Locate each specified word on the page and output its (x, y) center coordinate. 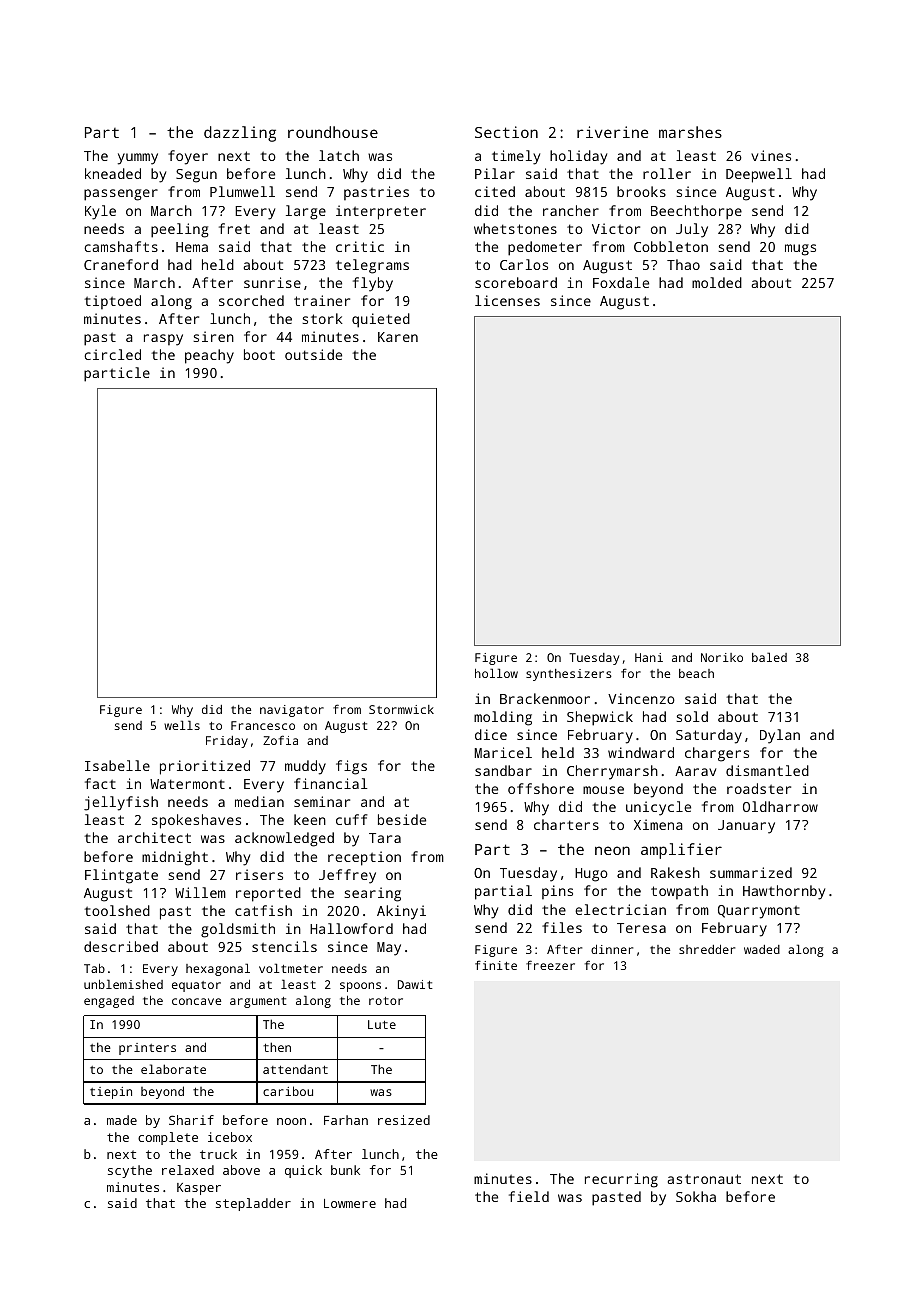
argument (258, 1002)
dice (491, 734)
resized (404, 1120)
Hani (649, 657)
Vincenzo (641, 698)
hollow (496, 673)
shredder (707, 949)
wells (182, 725)
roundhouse (333, 132)
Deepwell (759, 175)
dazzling (240, 134)
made (122, 1120)
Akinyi (401, 912)
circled (112, 354)
